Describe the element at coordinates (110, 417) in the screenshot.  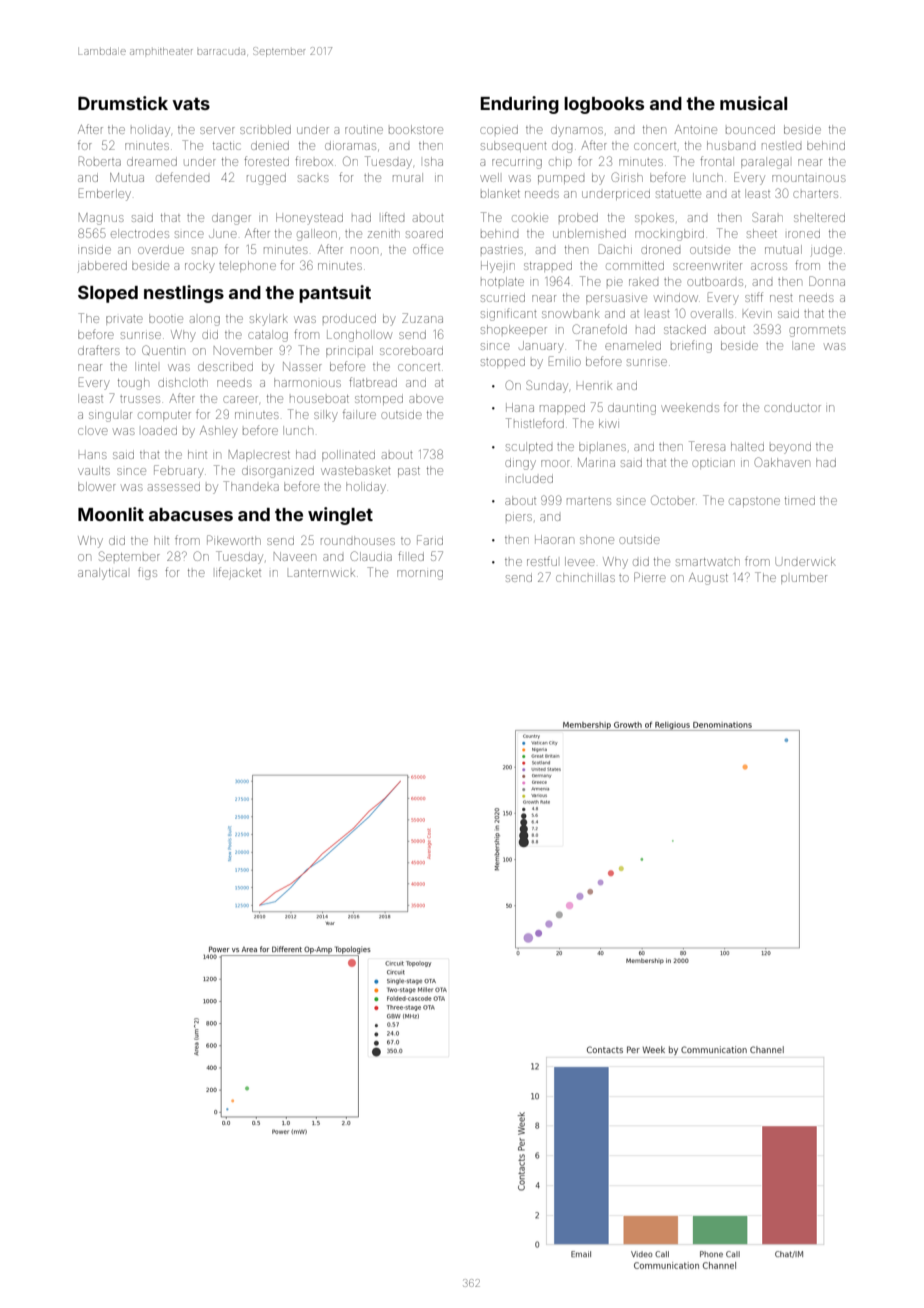
I see `singular` at that location.
